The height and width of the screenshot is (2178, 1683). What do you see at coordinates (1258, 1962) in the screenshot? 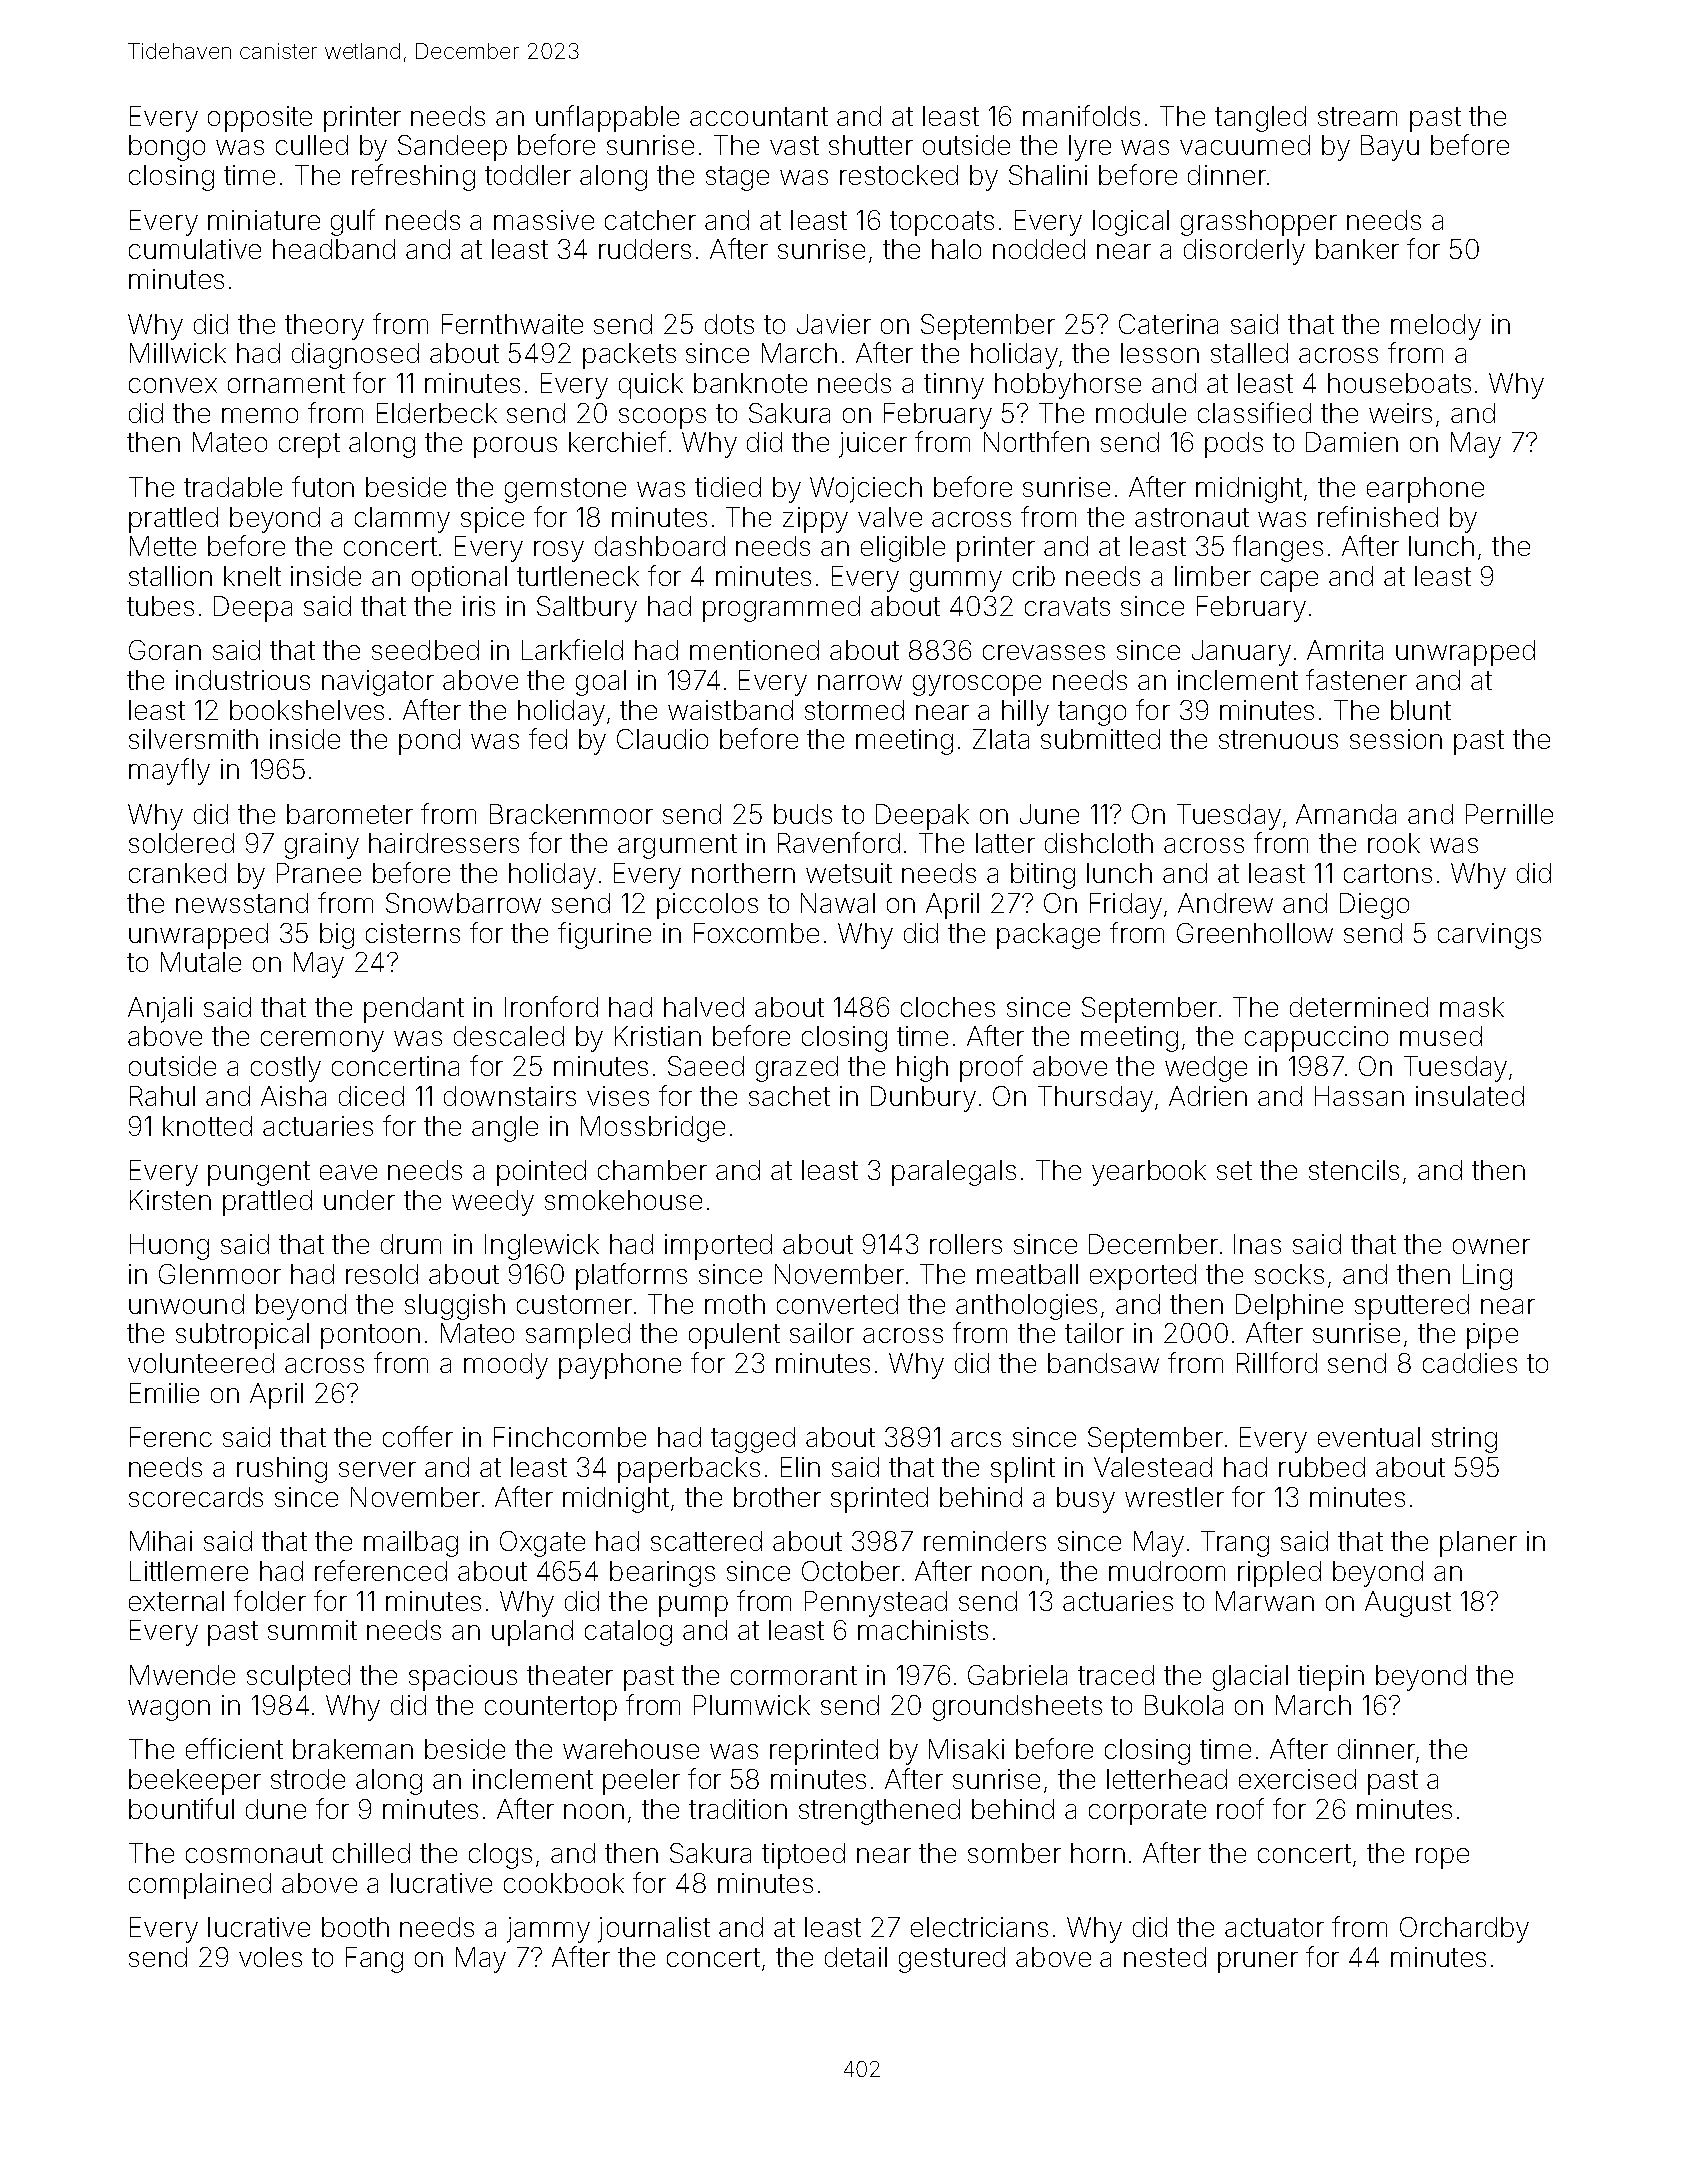
I see `pruner` at bounding box center [1258, 1962].
